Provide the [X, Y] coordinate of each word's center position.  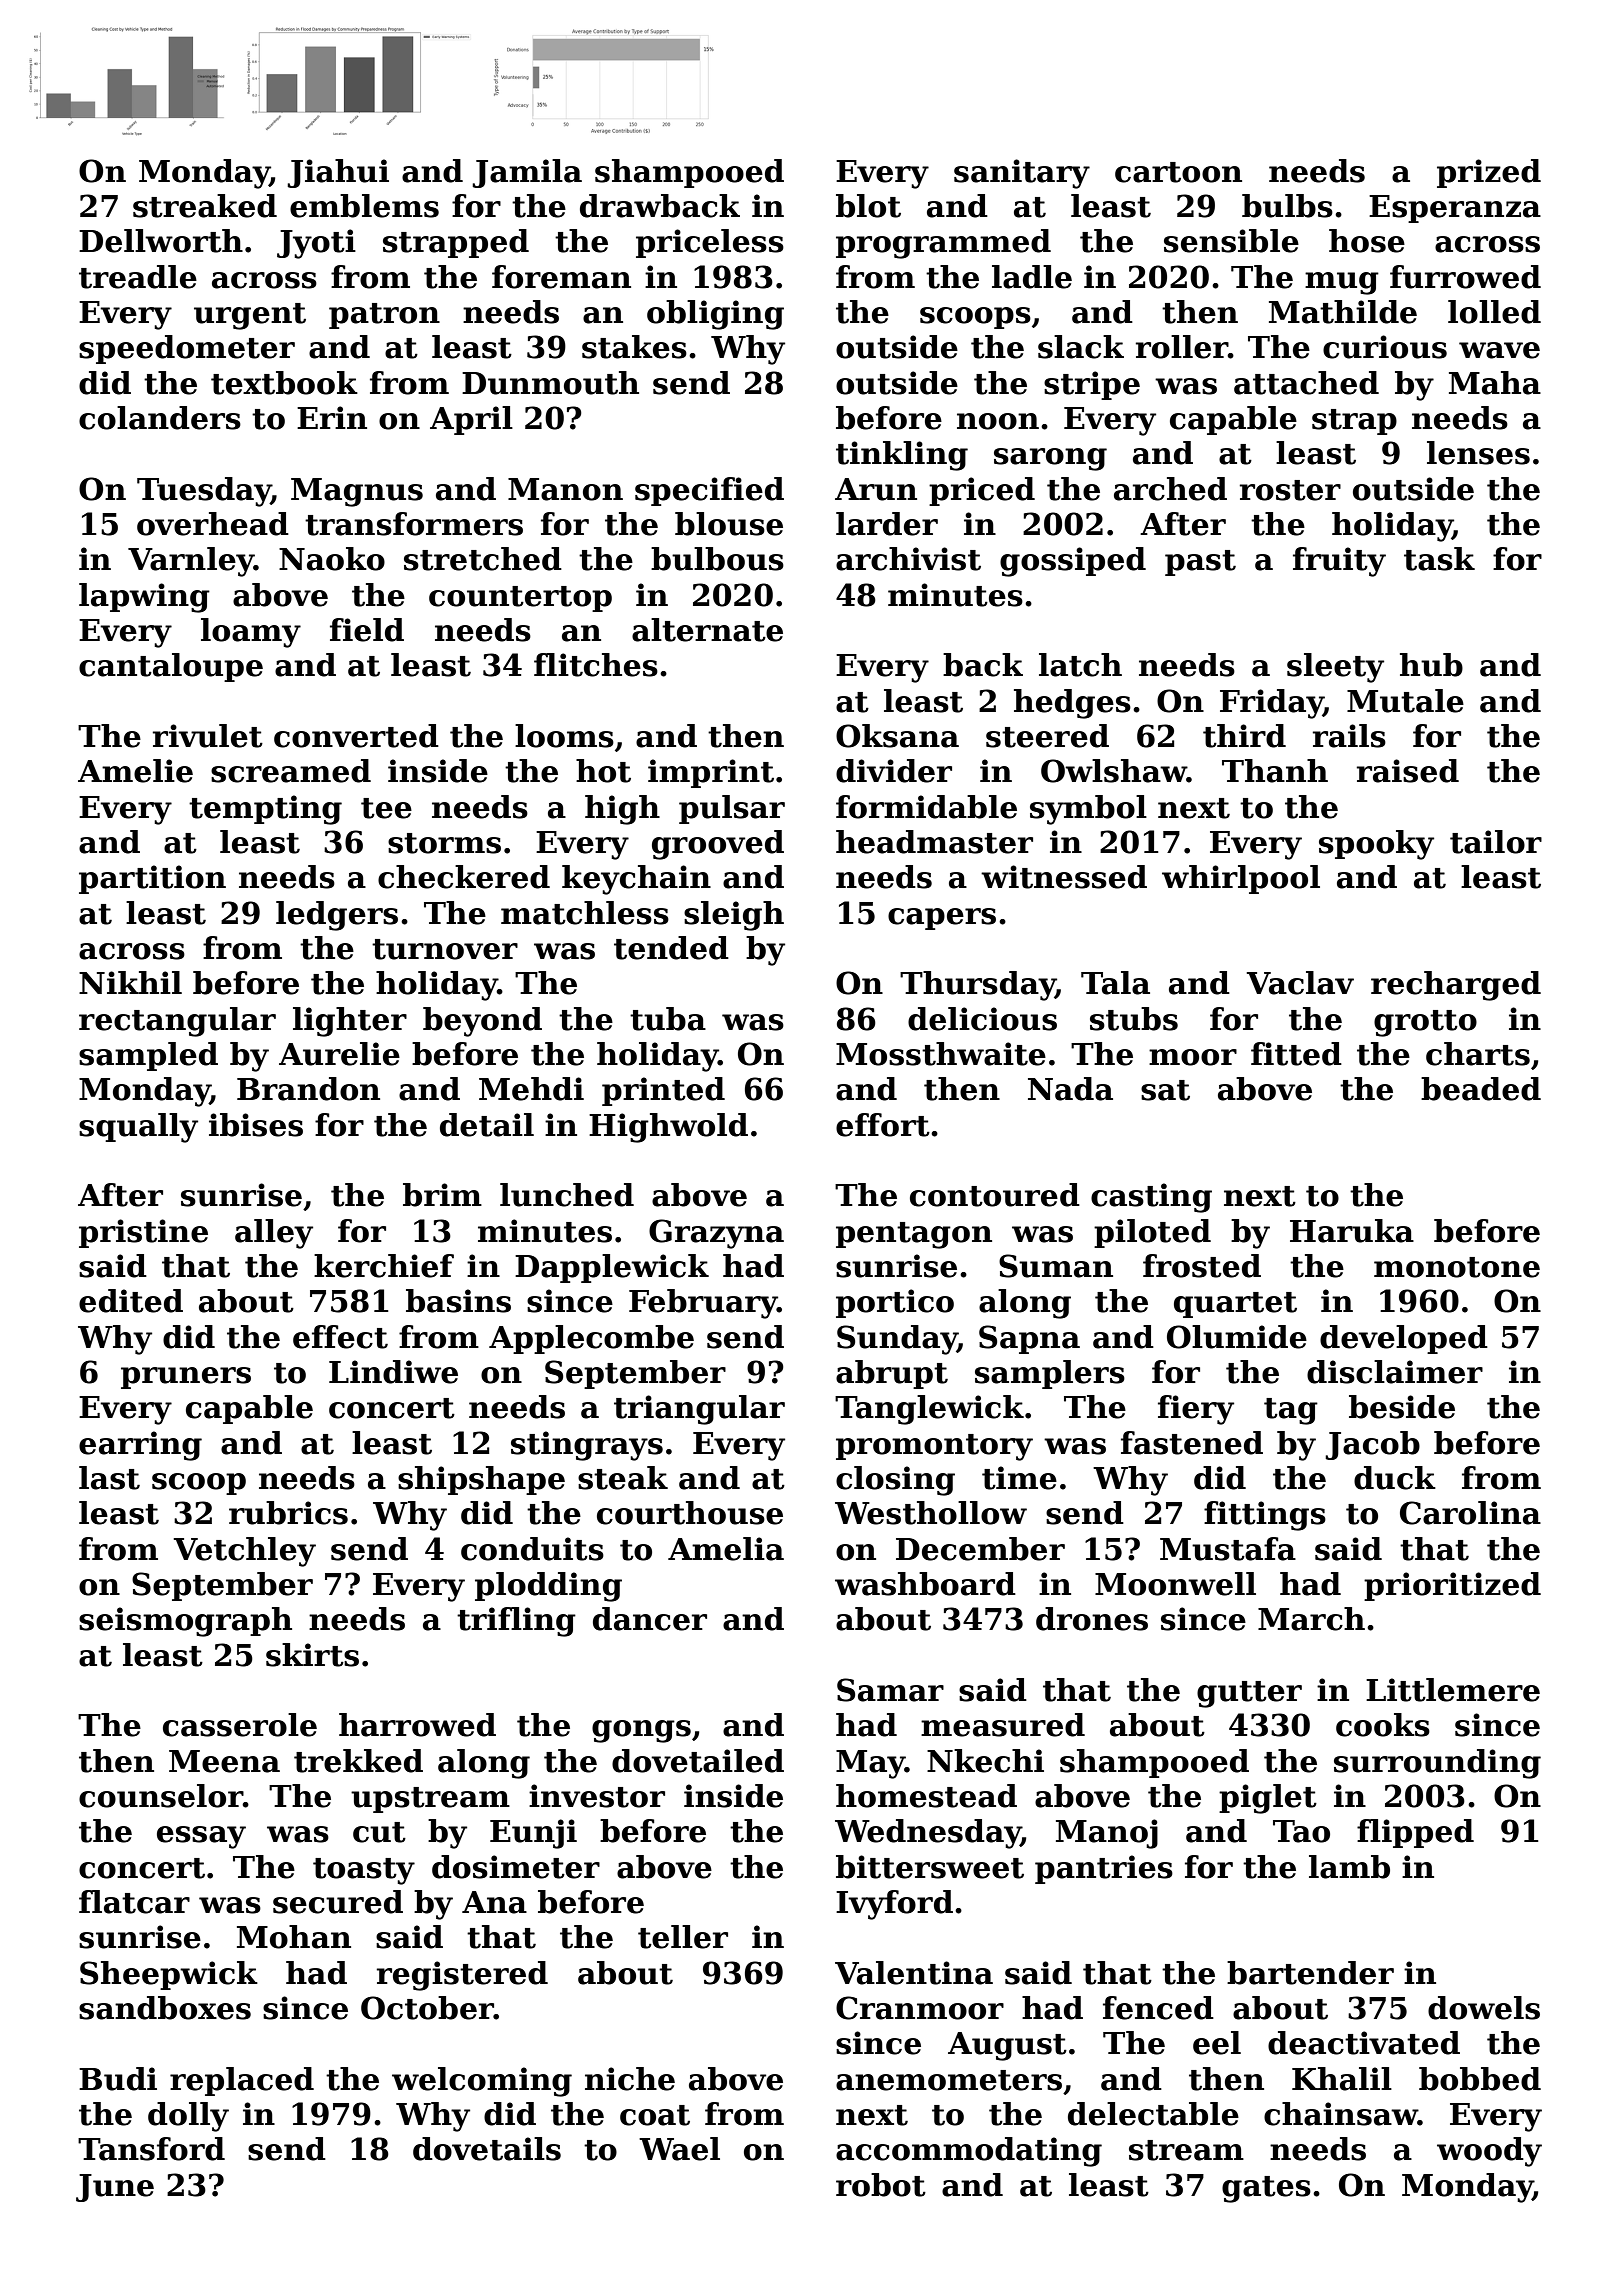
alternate [707, 630]
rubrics [288, 1513]
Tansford [151, 2149]
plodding [548, 1587]
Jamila [527, 173]
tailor [1496, 842]
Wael [679, 2149]
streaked [205, 206]
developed [1404, 1339]
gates [1266, 2189]
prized [1489, 173]
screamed [291, 771]
